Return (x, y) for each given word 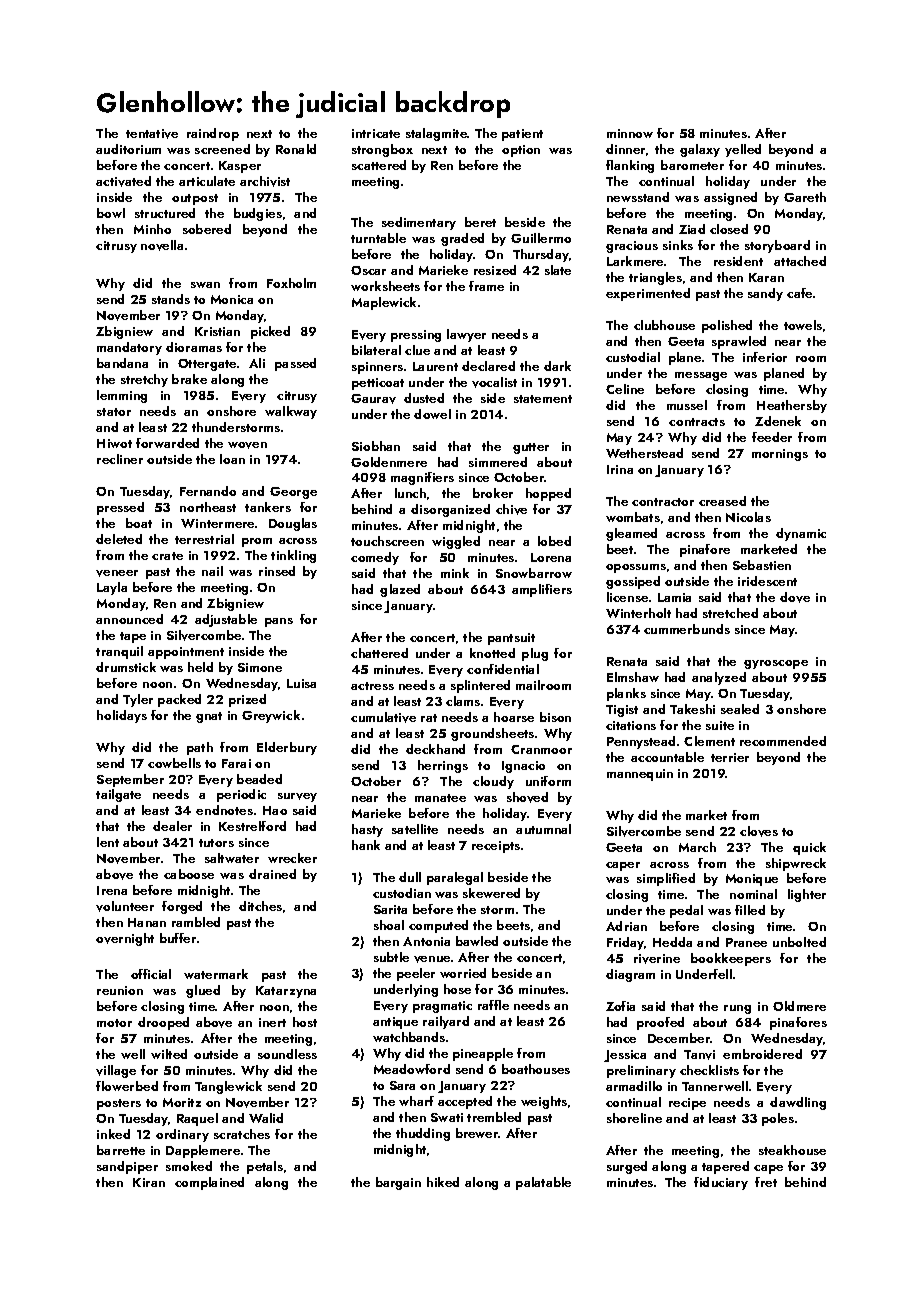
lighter (807, 895)
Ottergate (207, 365)
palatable (543, 1183)
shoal (389, 925)
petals (265, 1167)
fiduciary (721, 1183)
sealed (740, 709)
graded (462, 239)
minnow (630, 133)
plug (535, 654)
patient (522, 135)
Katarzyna (286, 992)
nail (212, 571)
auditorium (128, 149)
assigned (730, 198)
